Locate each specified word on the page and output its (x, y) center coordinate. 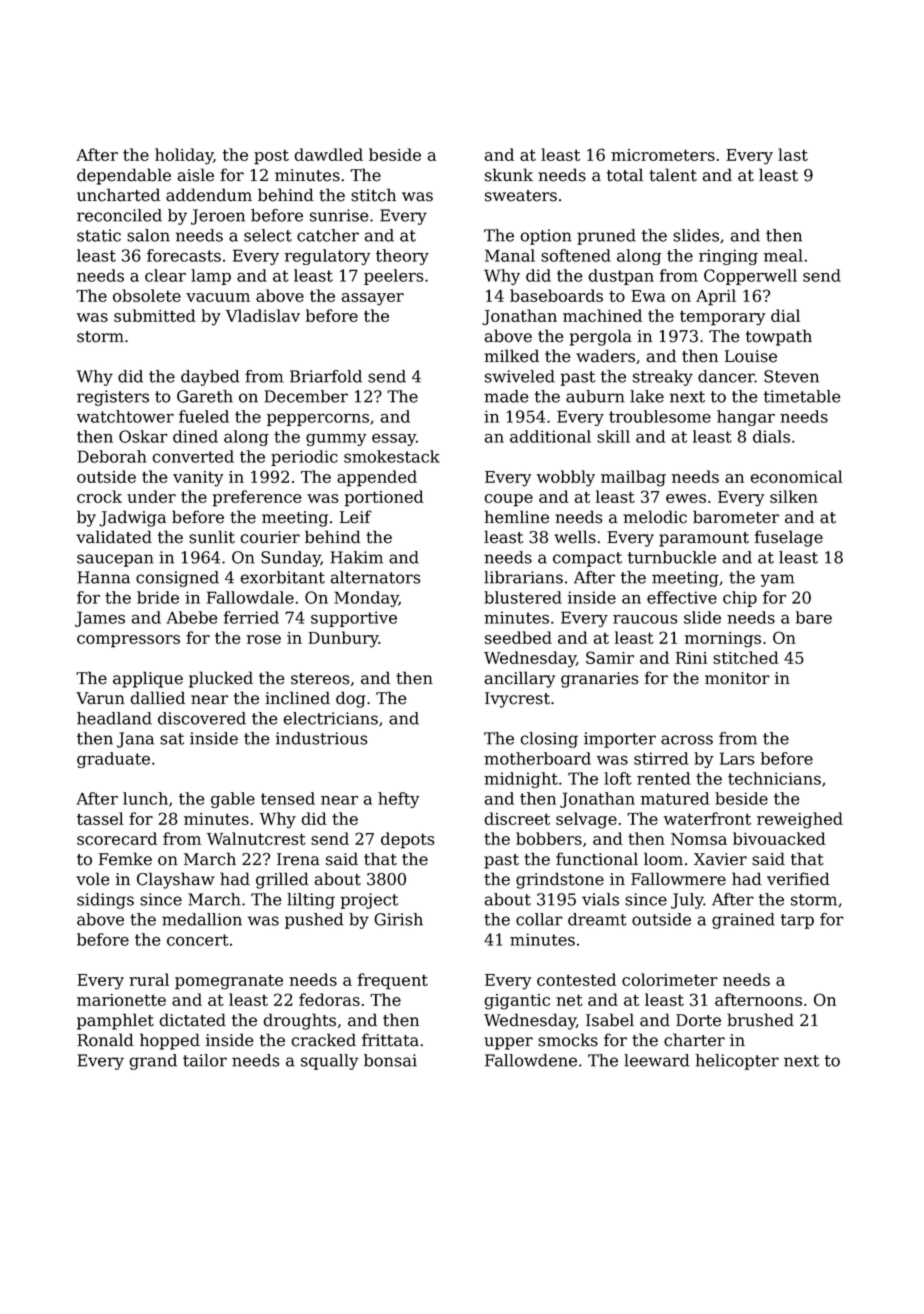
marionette (121, 1000)
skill (613, 436)
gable (233, 800)
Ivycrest (517, 700)
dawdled (328, 154)
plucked (221, 679)
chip (740, 599)
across (687, 740)
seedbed (518, 637)
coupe (508, 500)
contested (576, 979)
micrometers (663, 155)
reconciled (119, 215)
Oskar (143, 436)
